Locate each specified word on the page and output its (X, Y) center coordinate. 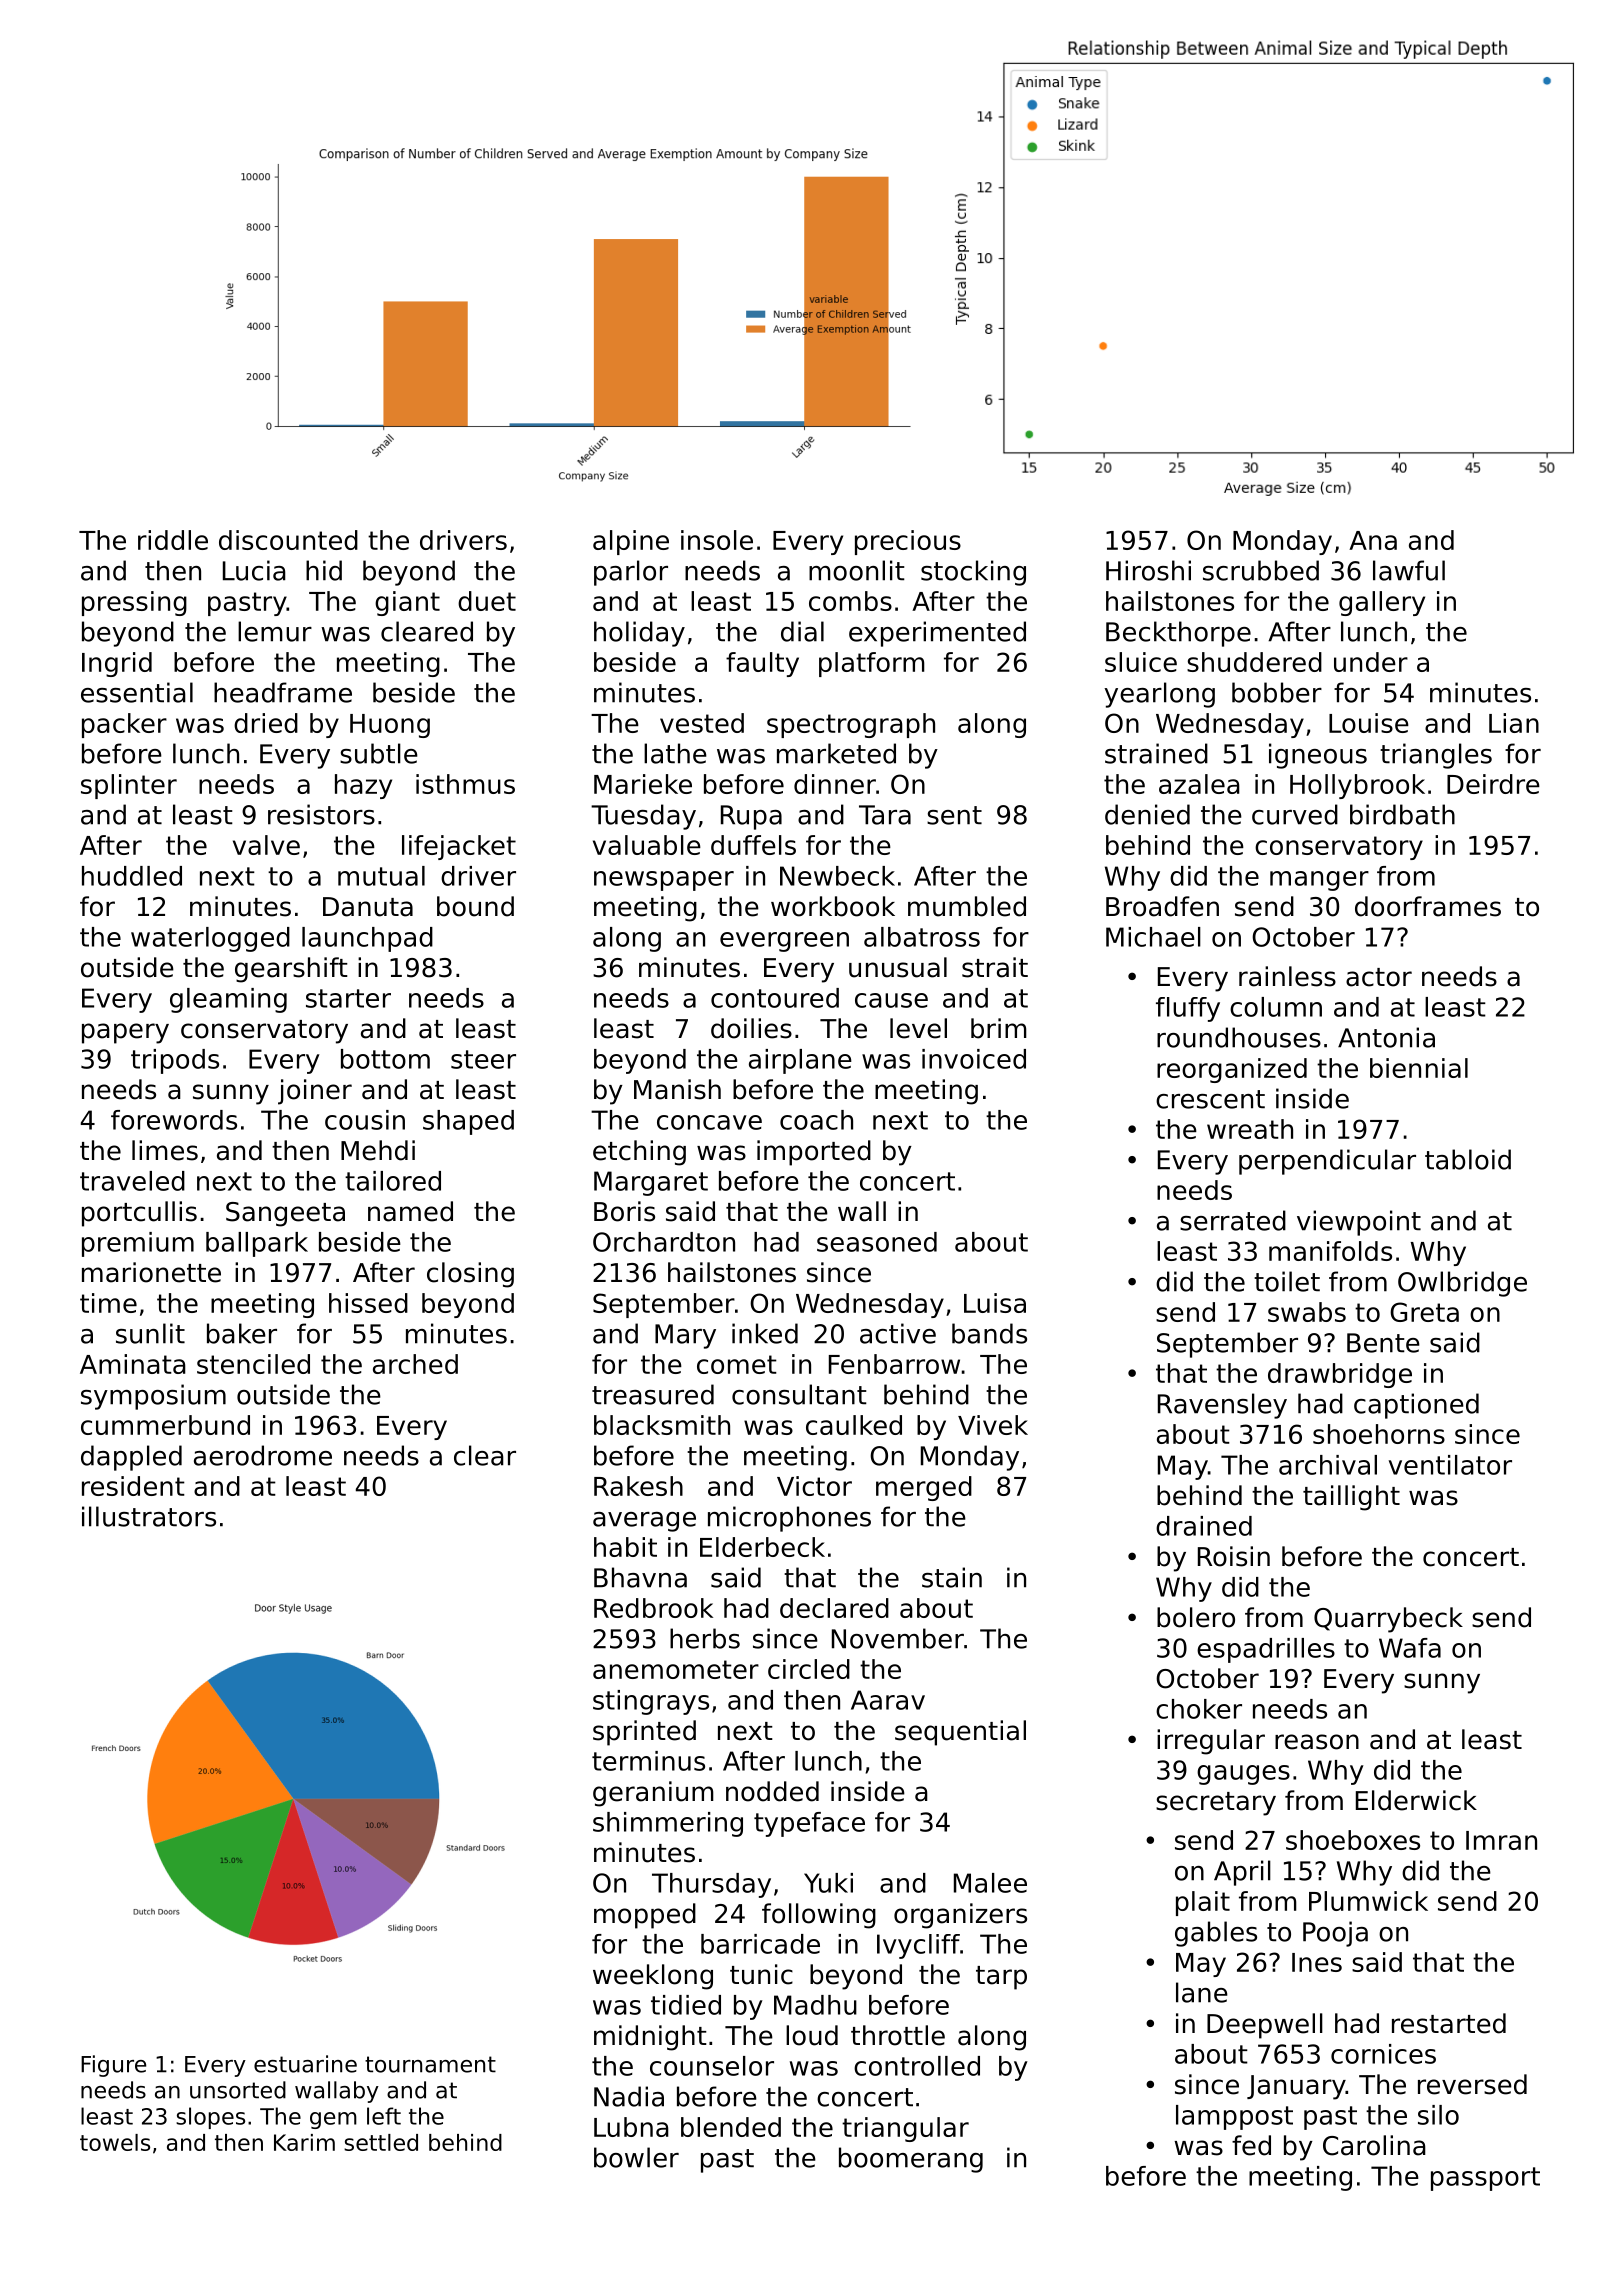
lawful (1409, 570)
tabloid (1468, 1159)
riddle (173, 540)
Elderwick (1416, 1800)
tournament (430, 2064)
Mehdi (378, 1150)
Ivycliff (918, 1946)
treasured (653, 1394)
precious (908, 542)
